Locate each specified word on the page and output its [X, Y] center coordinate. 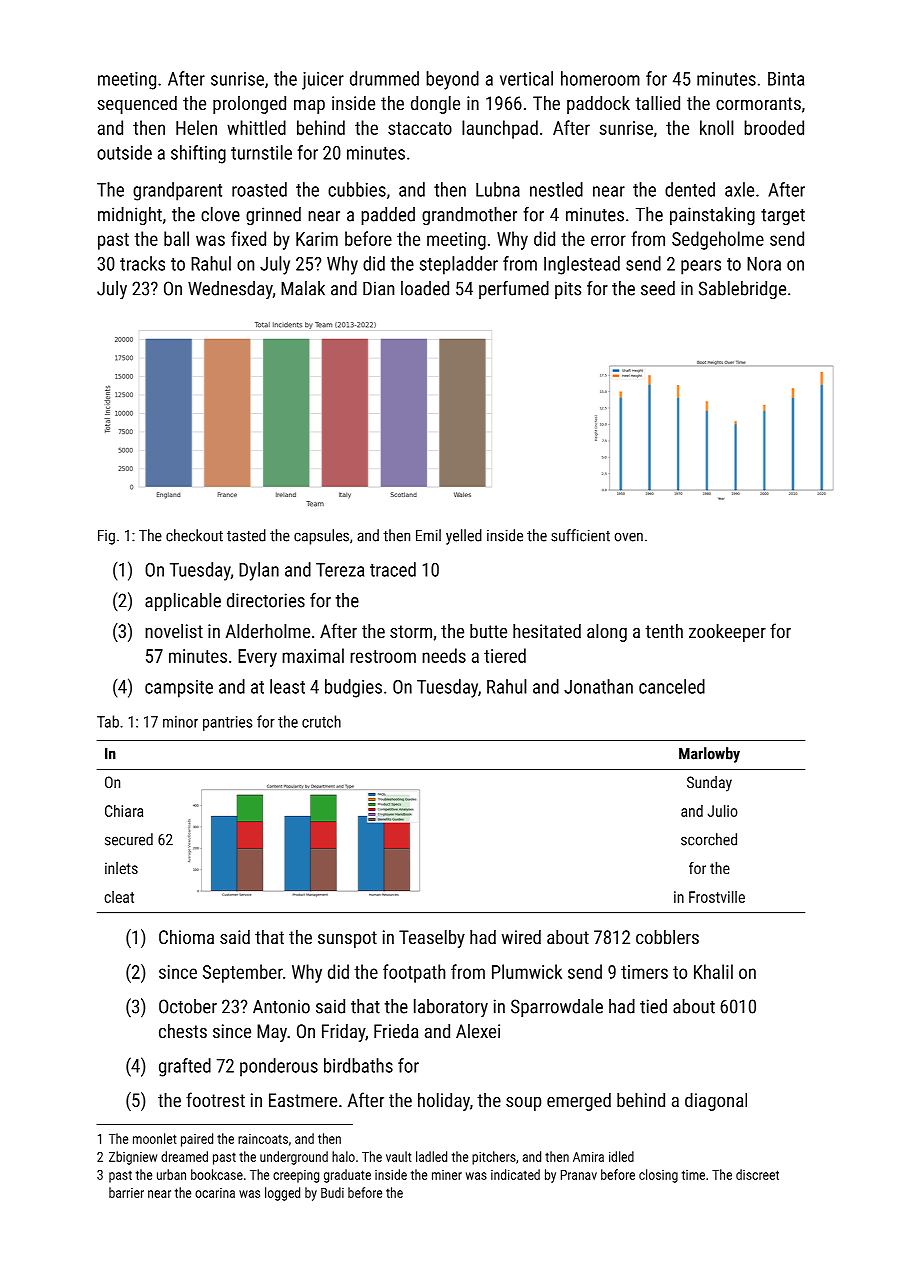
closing [658, 1176]
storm [411, 631]
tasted [246, 535]
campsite [179, 689]
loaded [425, 288]
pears [701, 267]
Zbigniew [133, 1158]
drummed [384, 78]
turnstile [261, 152]
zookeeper [727, 633]
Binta [786, 79]
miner [447, 1175]
